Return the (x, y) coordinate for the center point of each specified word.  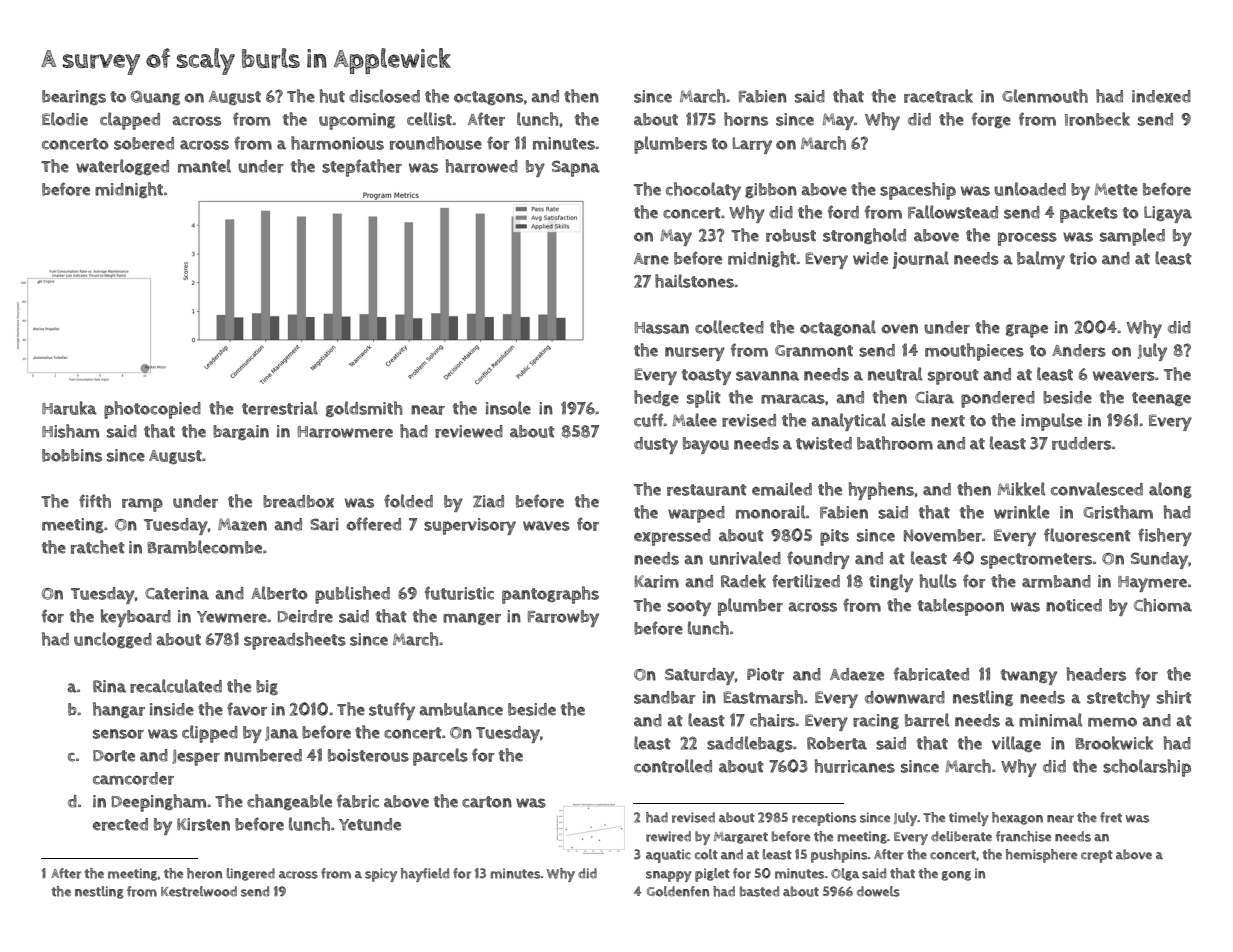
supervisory (470, 526)
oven (899, 329)
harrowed (482, 166)
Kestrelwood (199, 891)
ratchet (98, 547)
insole (508, 408)
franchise (1023, 836)
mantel (204, 166)
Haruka (69, 408)
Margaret (741, 838)
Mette (1116, 189)
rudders (1081, 443)
